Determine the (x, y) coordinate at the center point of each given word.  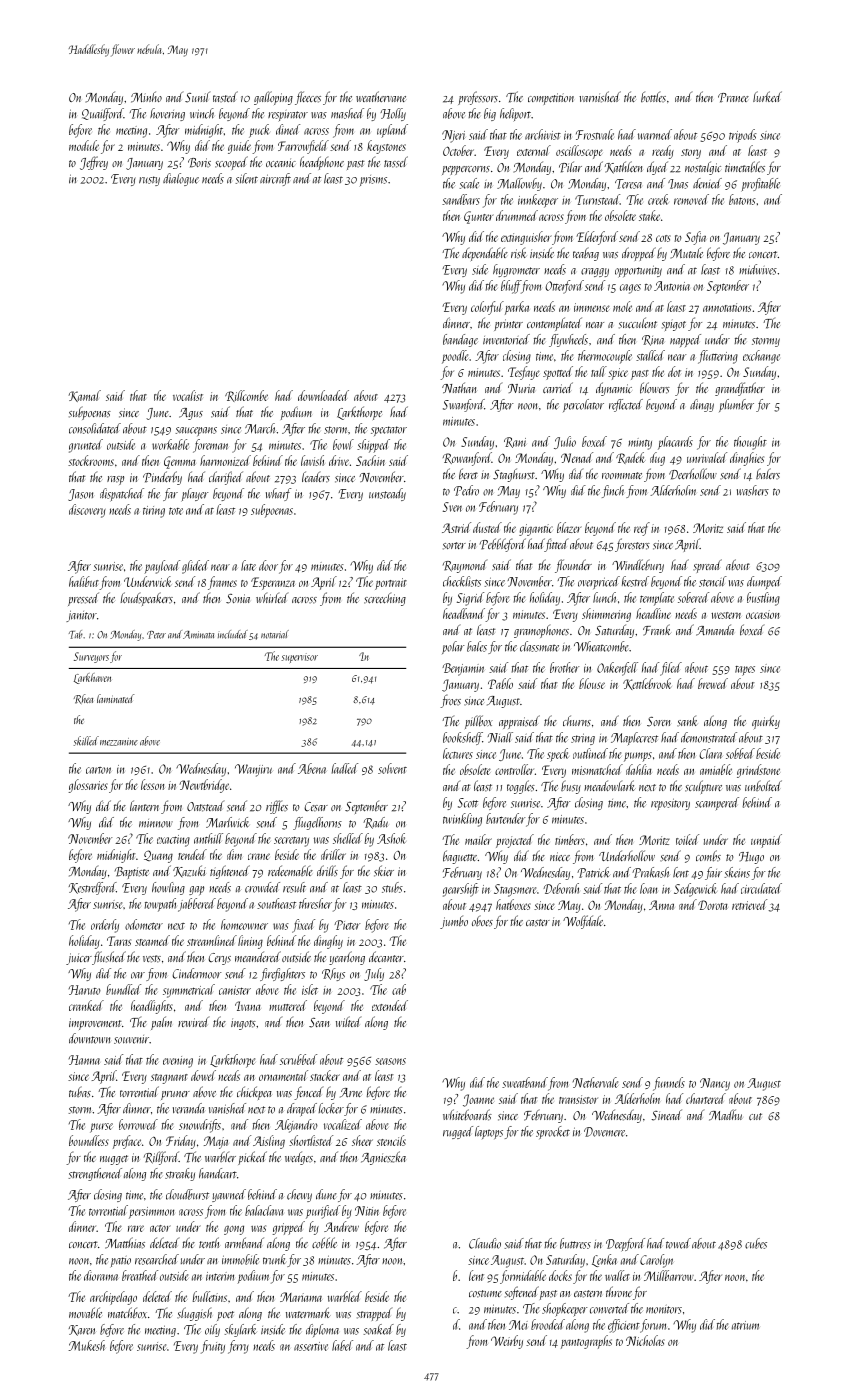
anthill (208, 838)
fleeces (308, 98)
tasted (225, 96)
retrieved (749, 904)
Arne (351, 1093)
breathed (140, 1275)
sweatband (525, 1082)
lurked (767, 96)
